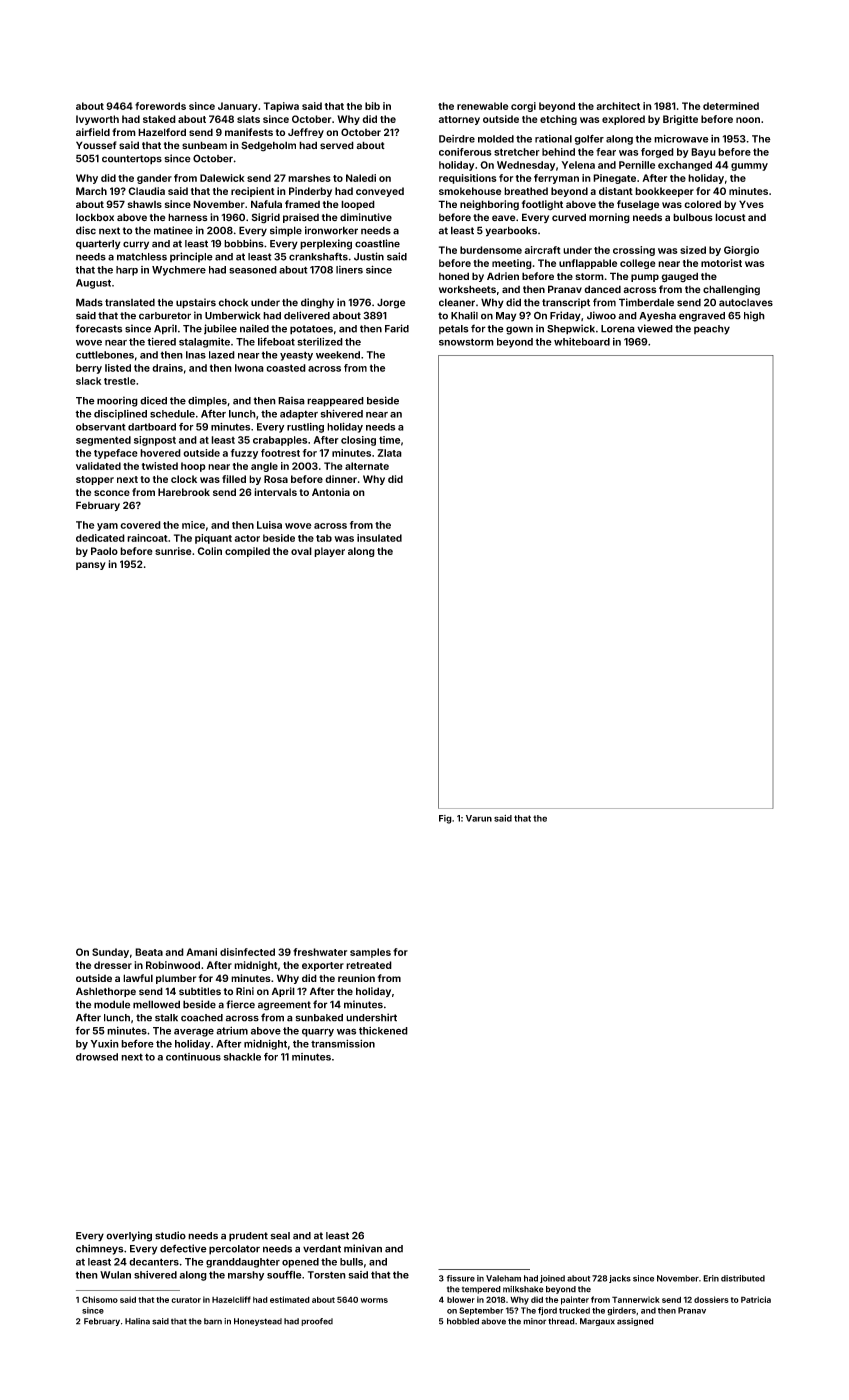 This document has width=849, height=1400. I want to click on seasoned, so click(253, 270).
